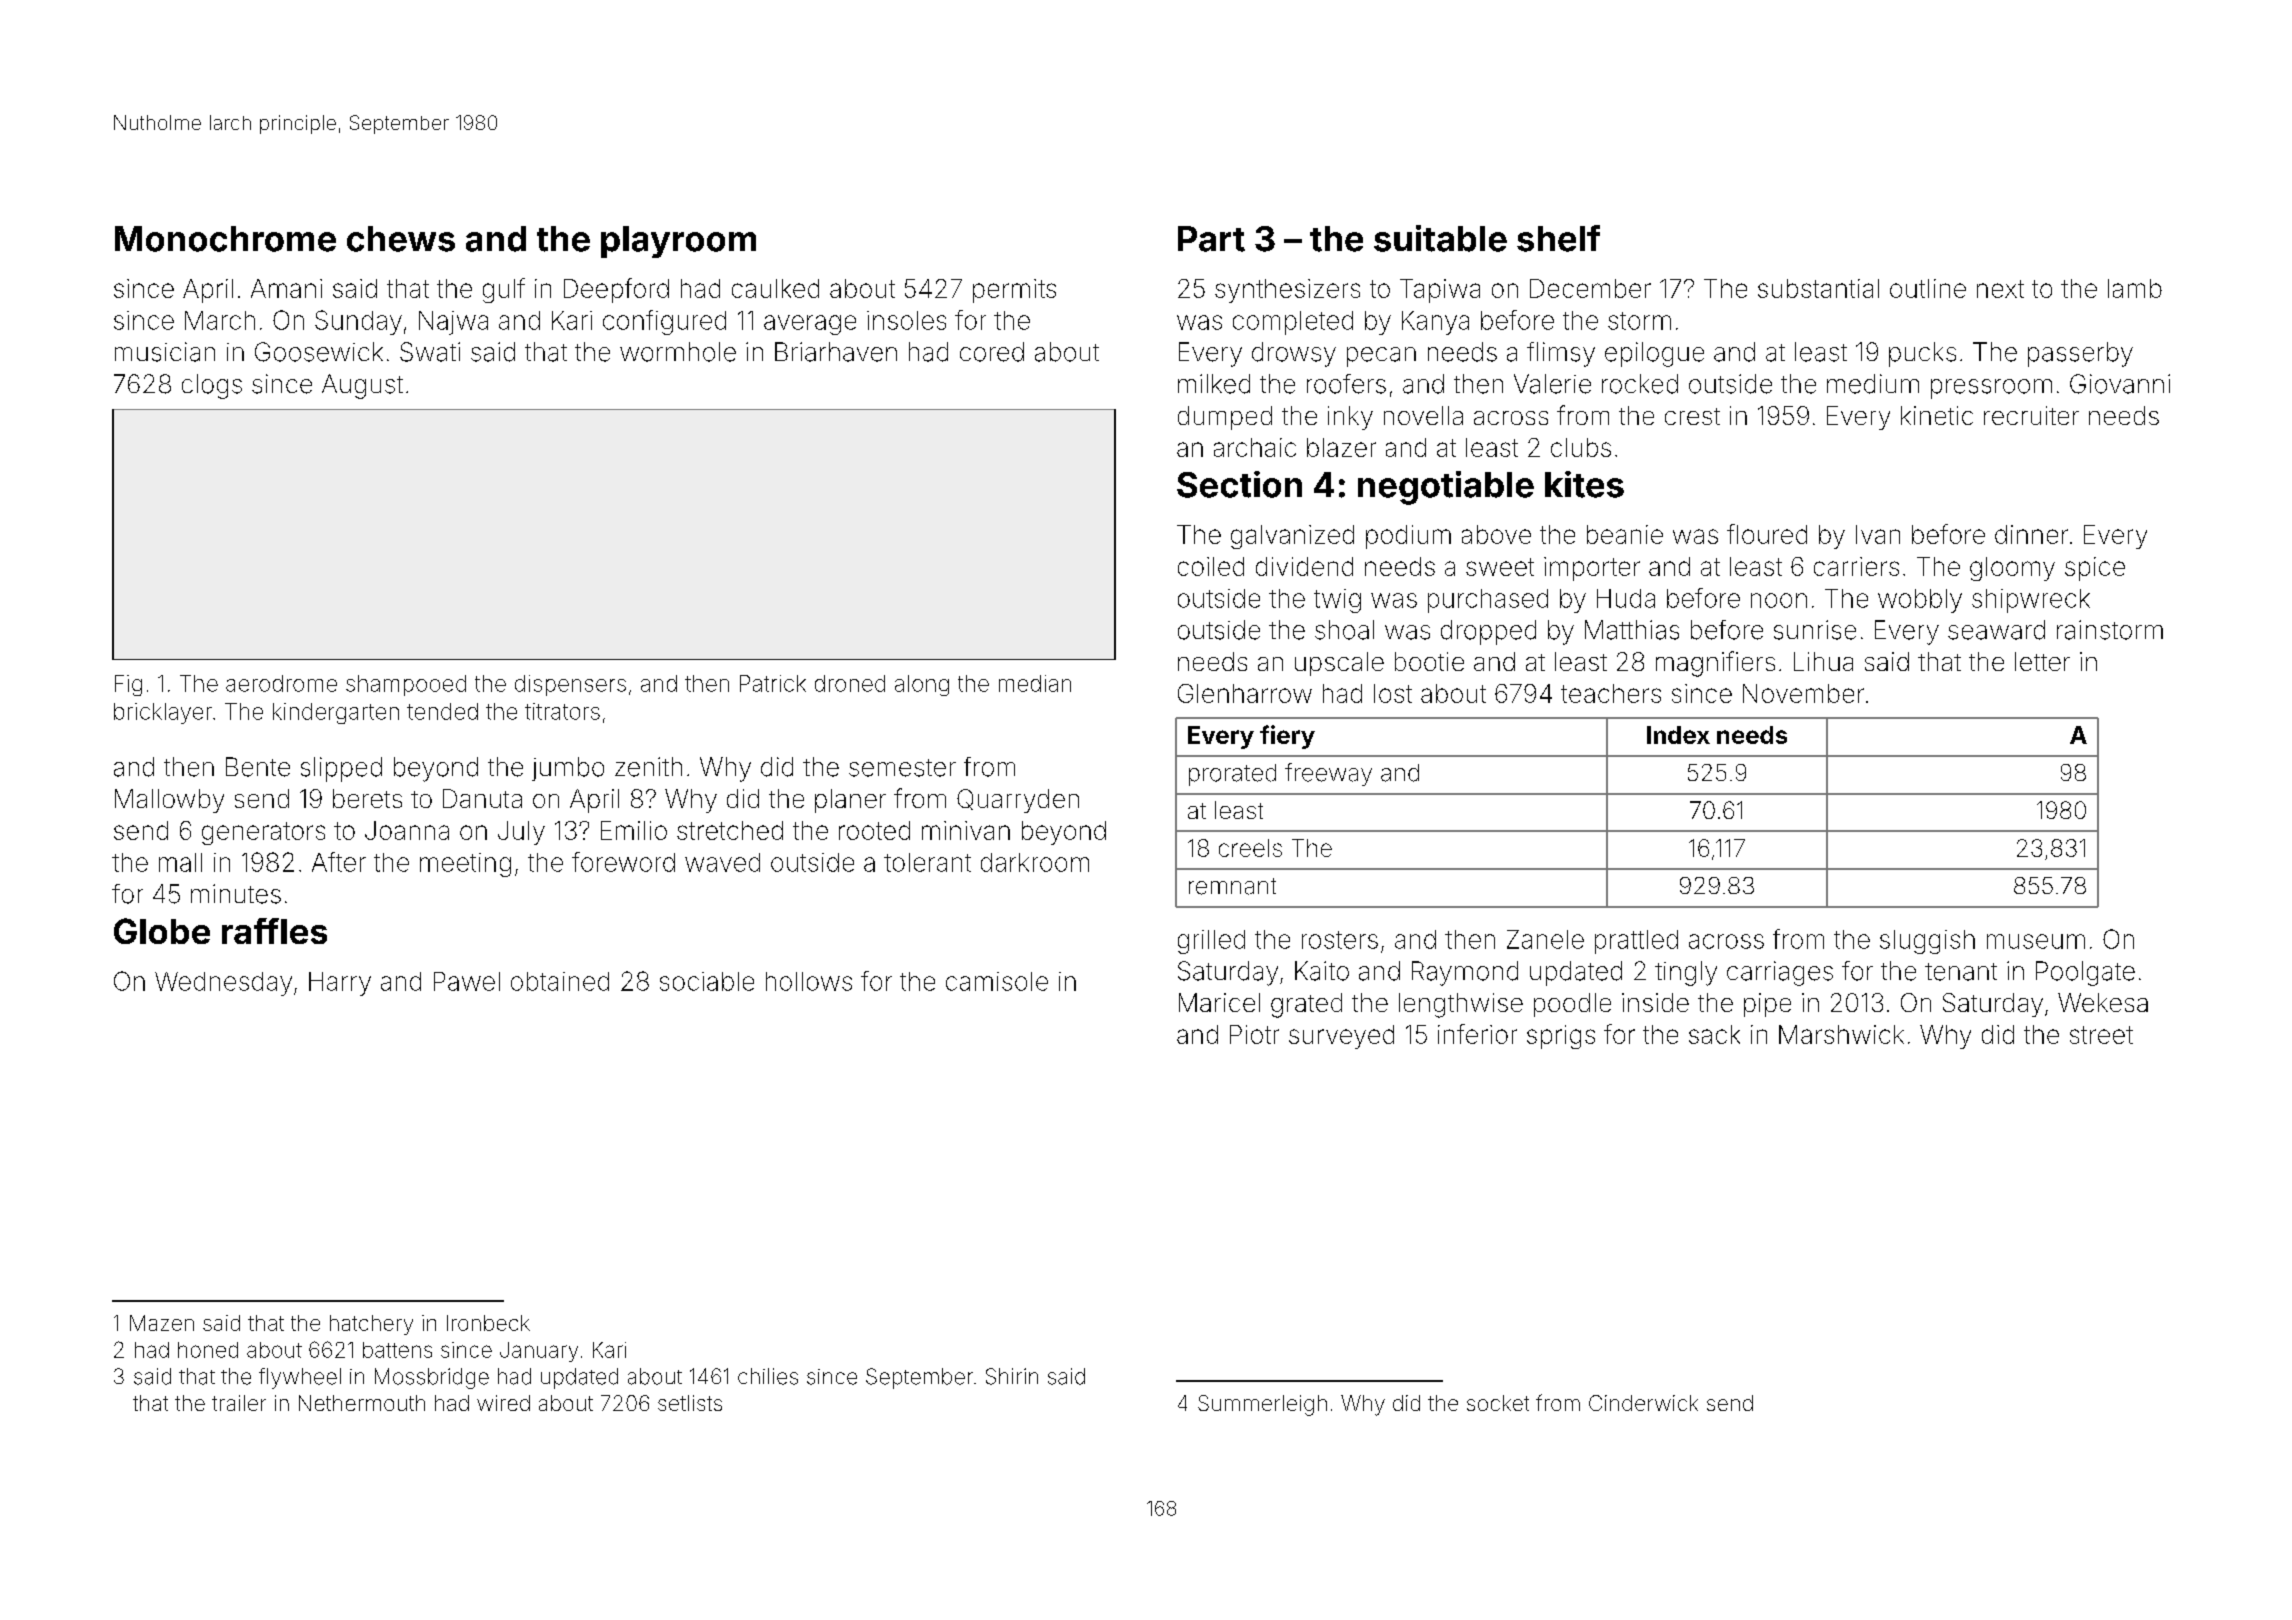 This document has width=2292, height=1620. Describe the element at coordinates (1262, 1405) in the document. I see `Summerleigh` at that location.
